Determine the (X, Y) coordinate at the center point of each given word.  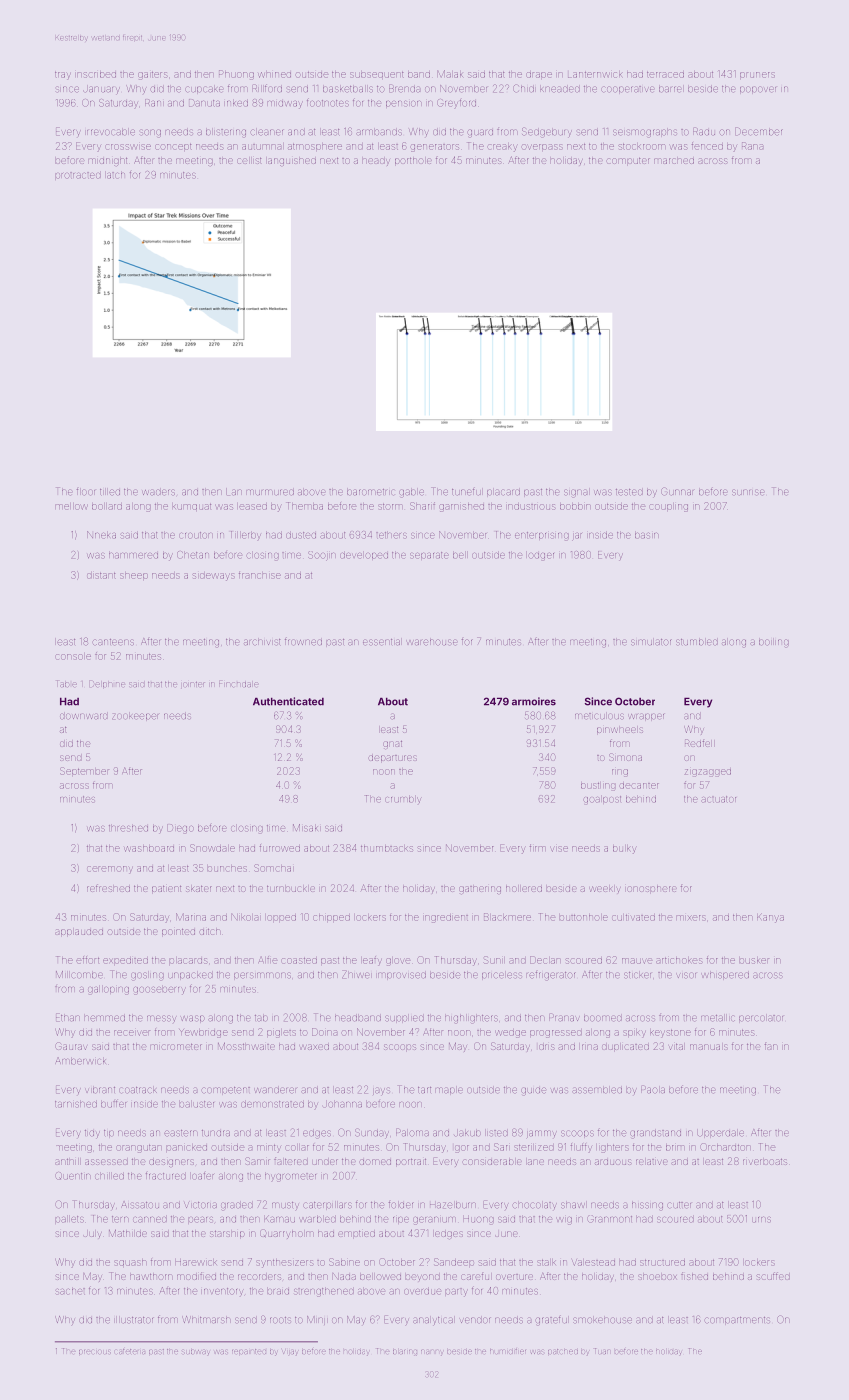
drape (539, 75)
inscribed (96, 75)
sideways (213, 577)
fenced (707, 146)
